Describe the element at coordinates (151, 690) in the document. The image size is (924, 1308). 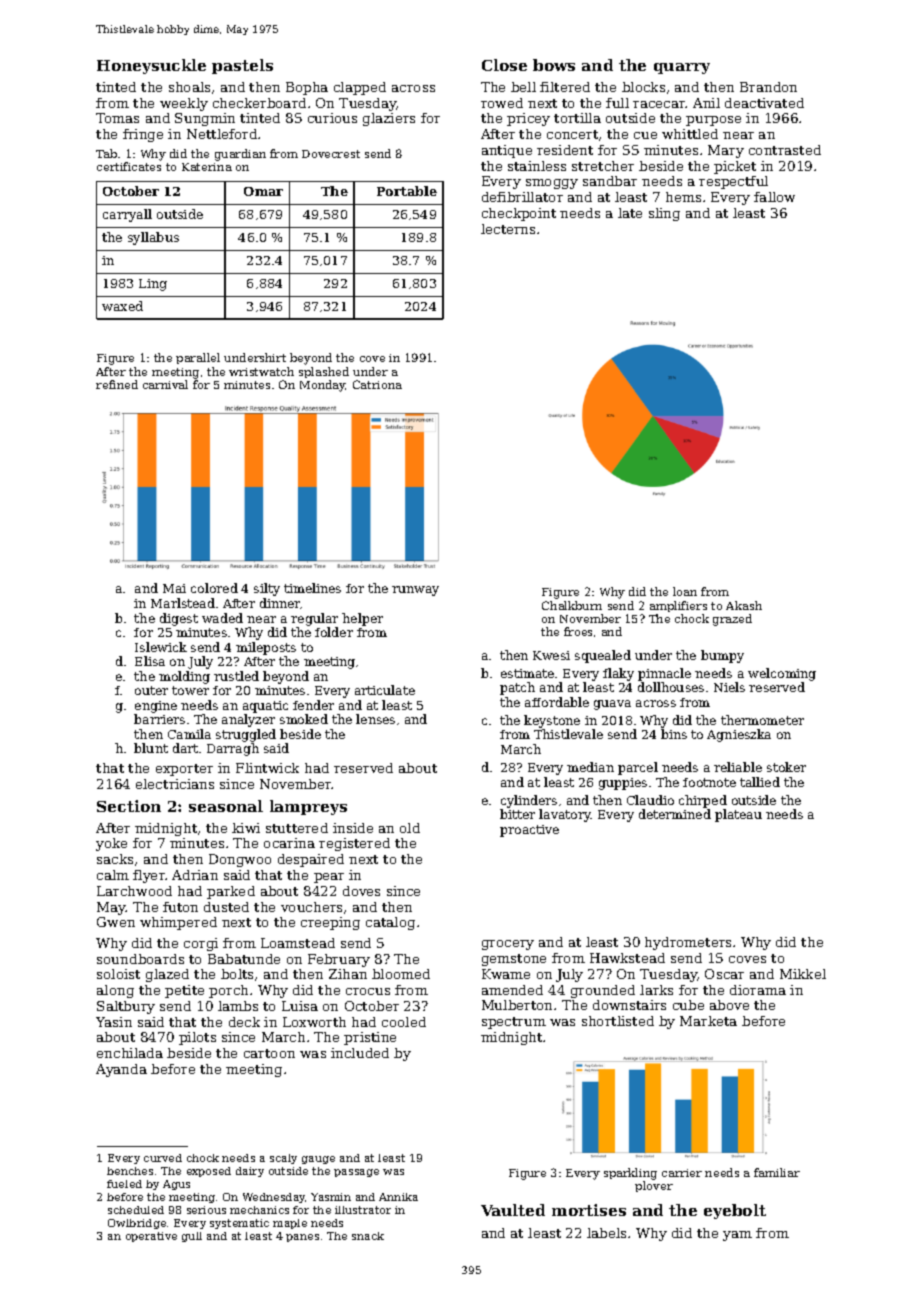
I see `outer` at that location.
